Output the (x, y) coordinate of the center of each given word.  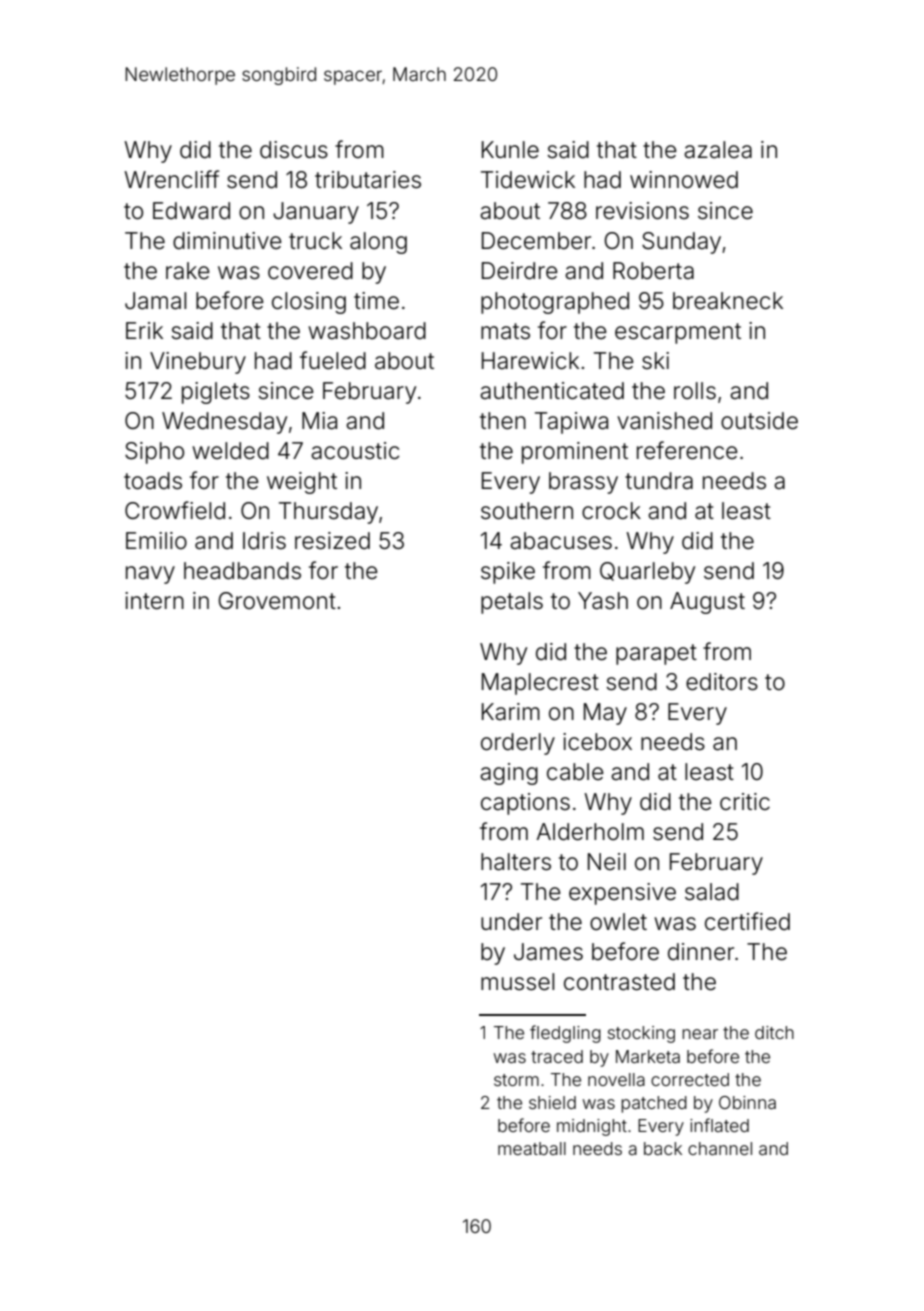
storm (516, 1080)
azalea (718, 150)
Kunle (510, 150)
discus (294, 150)
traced (557, 1056)
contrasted (619, 982)
